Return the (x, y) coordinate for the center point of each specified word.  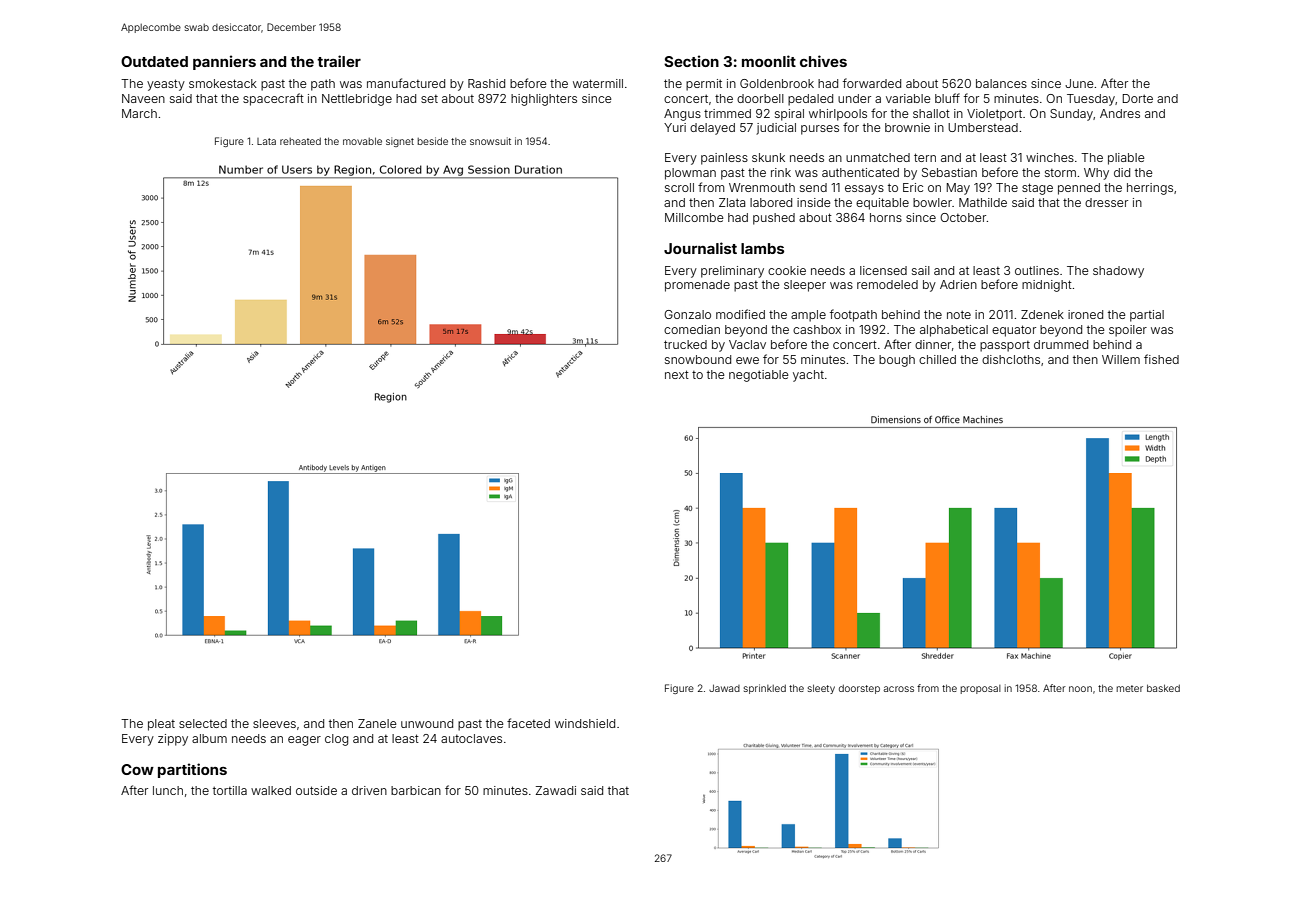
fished (1161, 359)
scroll (679, 187)
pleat (161, 725)
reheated (300, 141)
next (677, 374)
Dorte (1138, 98)
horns (886, 217)
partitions (192, 770)
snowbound (698, 359)
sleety (821, 689)
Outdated (154, 61)
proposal (980, 689)
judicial (776, 129)
